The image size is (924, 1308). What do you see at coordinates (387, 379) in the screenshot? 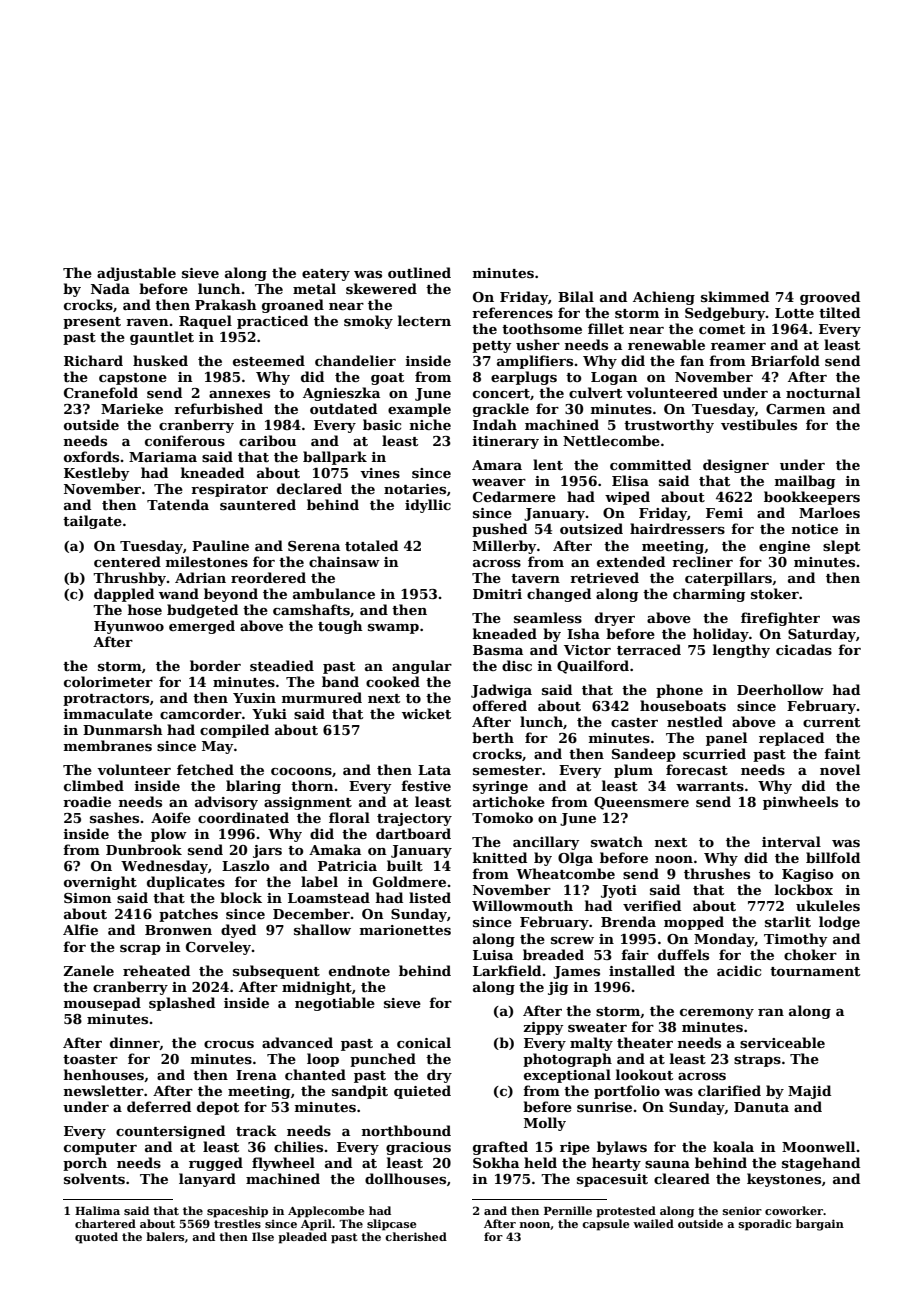
I see `goat` at bounding box center [387, 379].
